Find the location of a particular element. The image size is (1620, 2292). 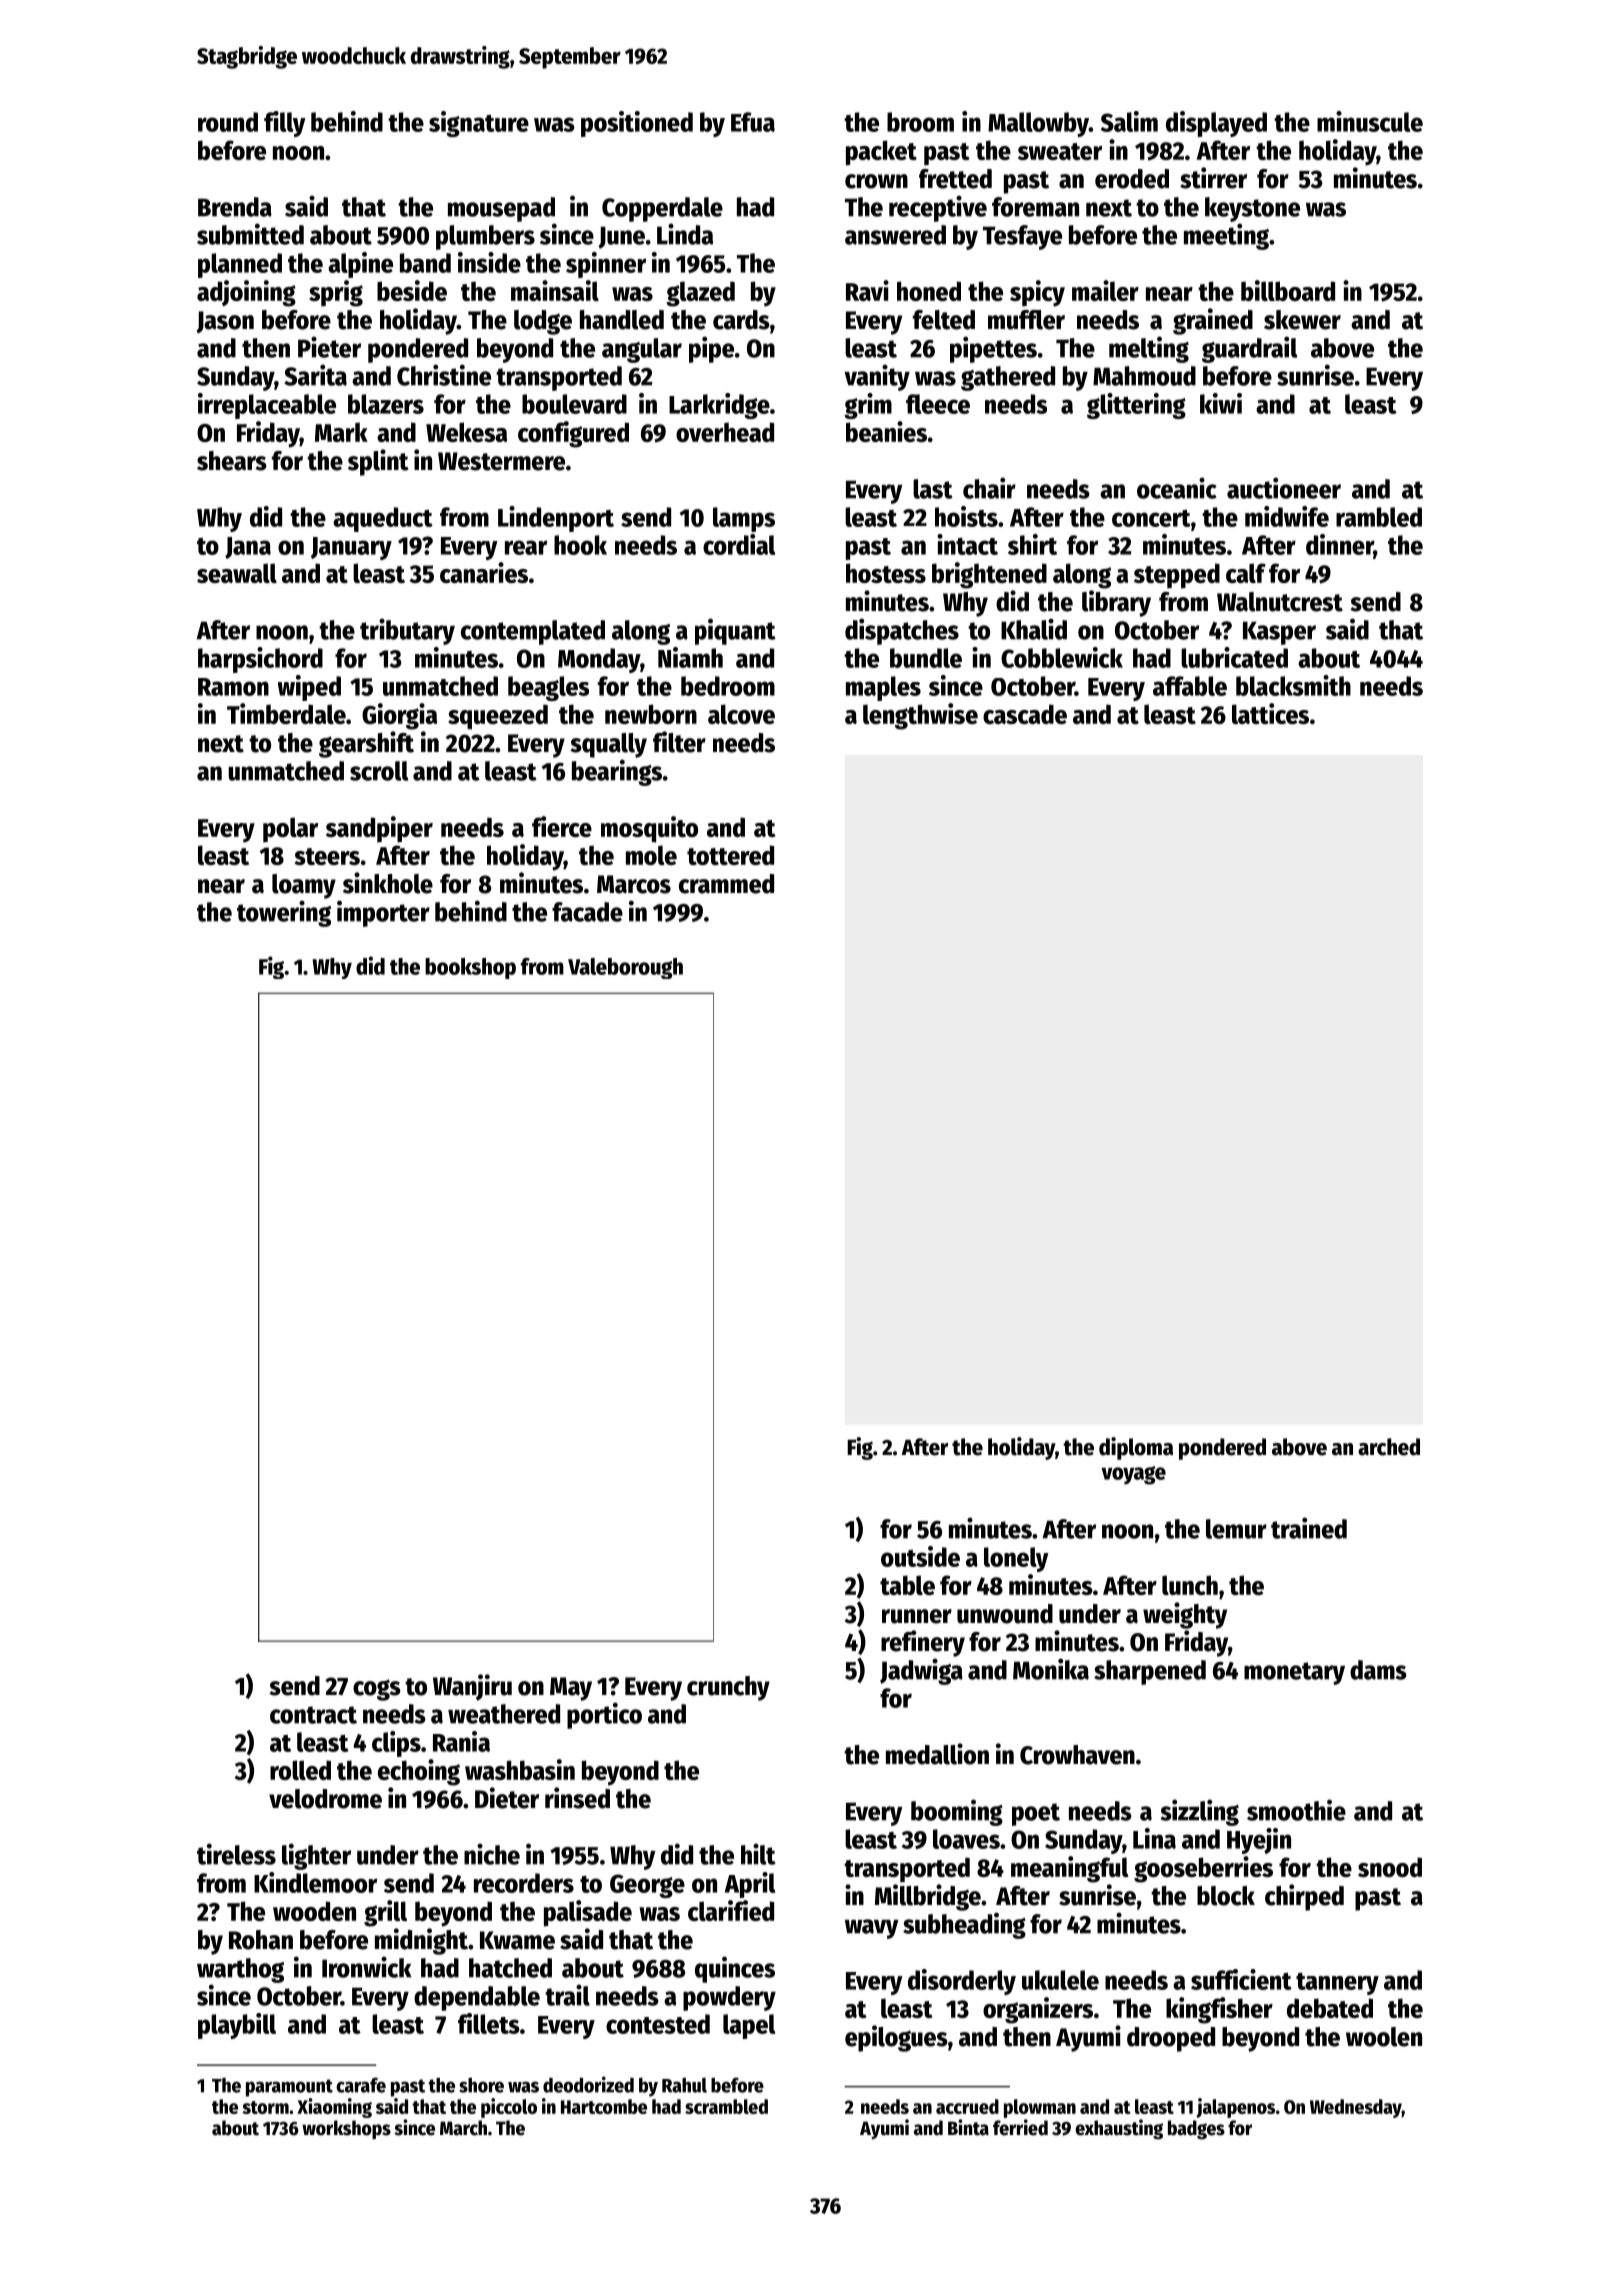

exhausting is located at coordinates (1119, 2129).
